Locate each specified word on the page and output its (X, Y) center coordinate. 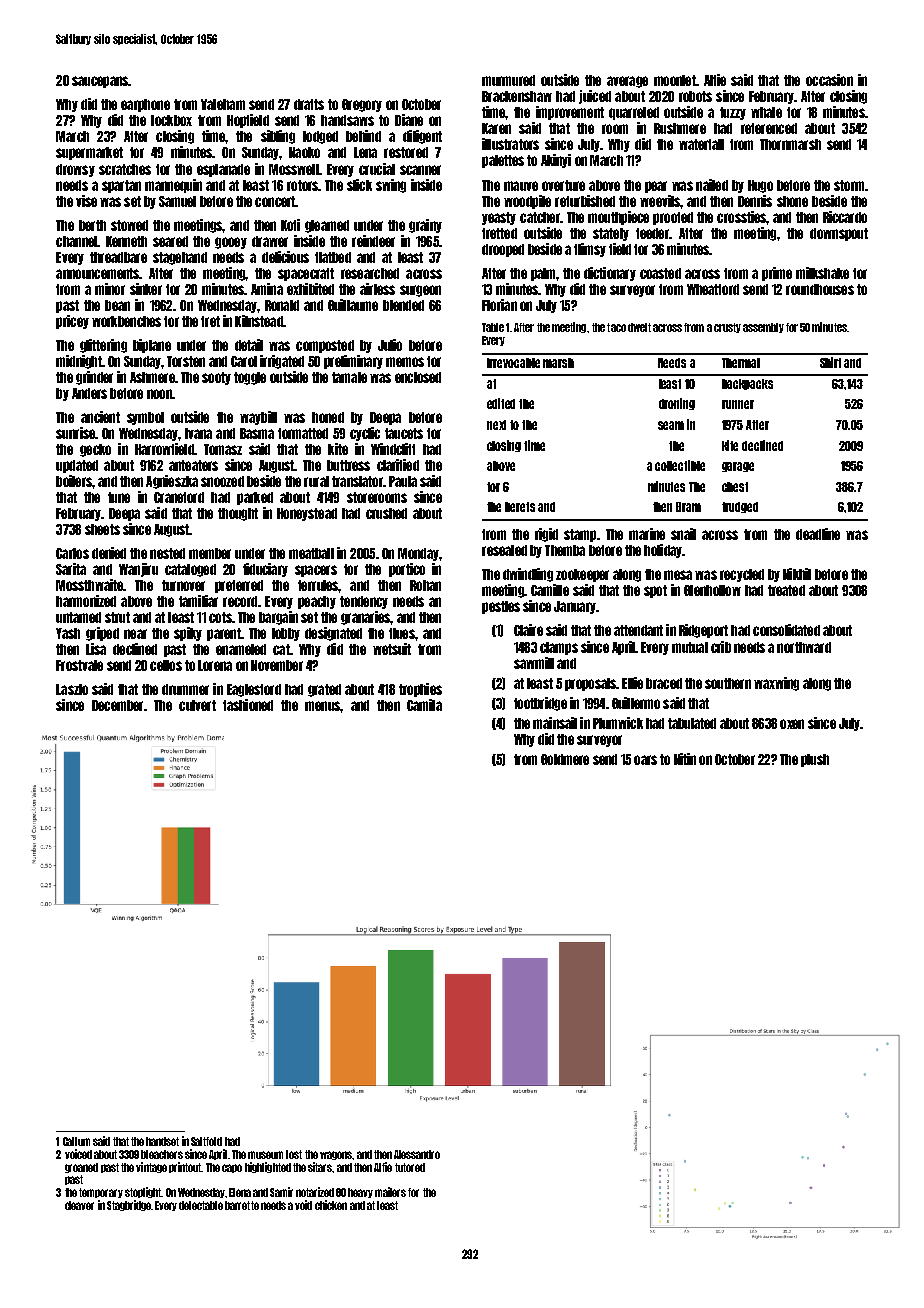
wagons (336, 1155)
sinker (146, 289)
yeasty (499, 218)
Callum (76, 1141)
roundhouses (820, 289)
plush (815, 760)
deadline (818, 534)
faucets (404, 433)
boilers (74, 481)
